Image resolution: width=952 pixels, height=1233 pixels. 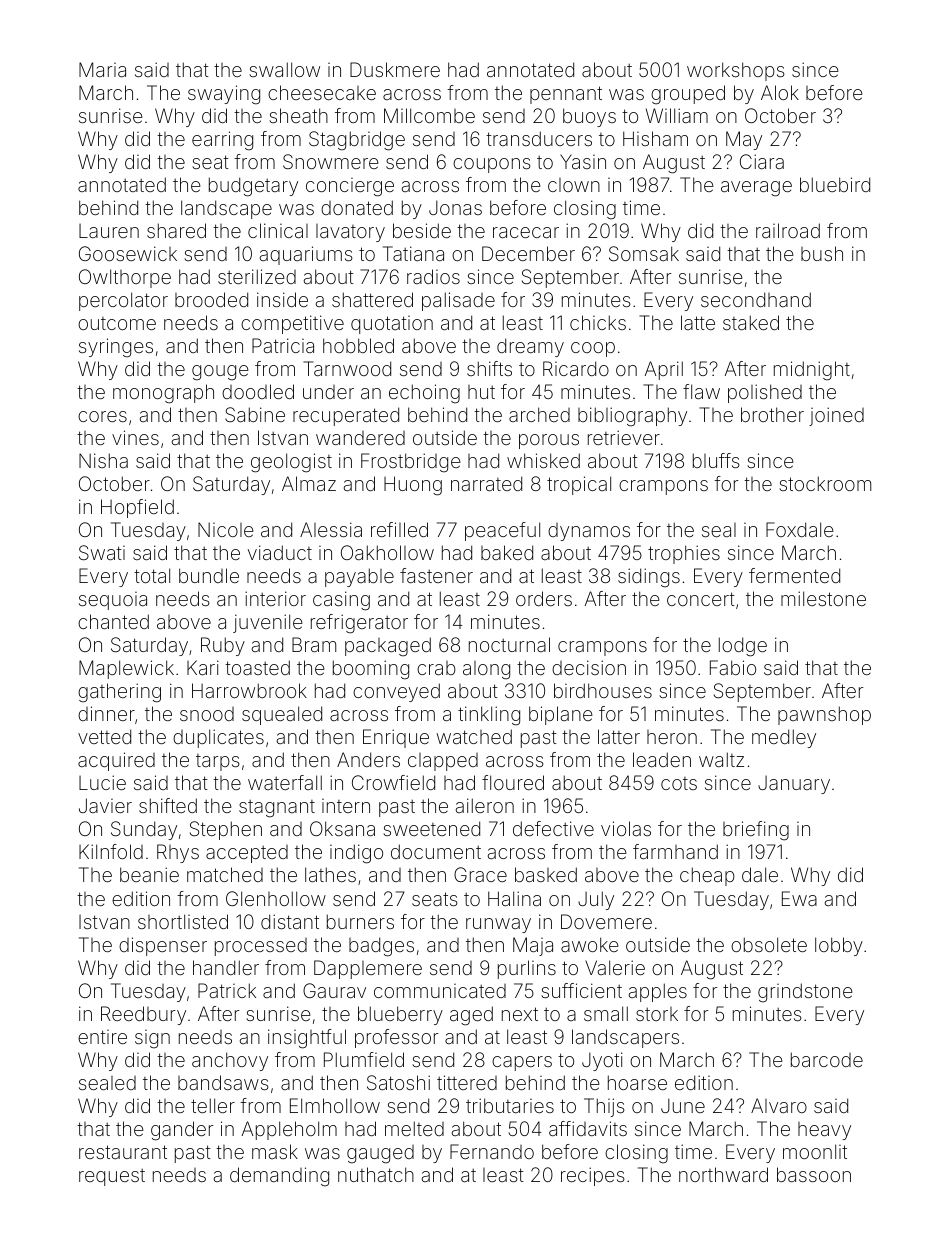 I want to click on milestone, so click(x=823, y=598).
